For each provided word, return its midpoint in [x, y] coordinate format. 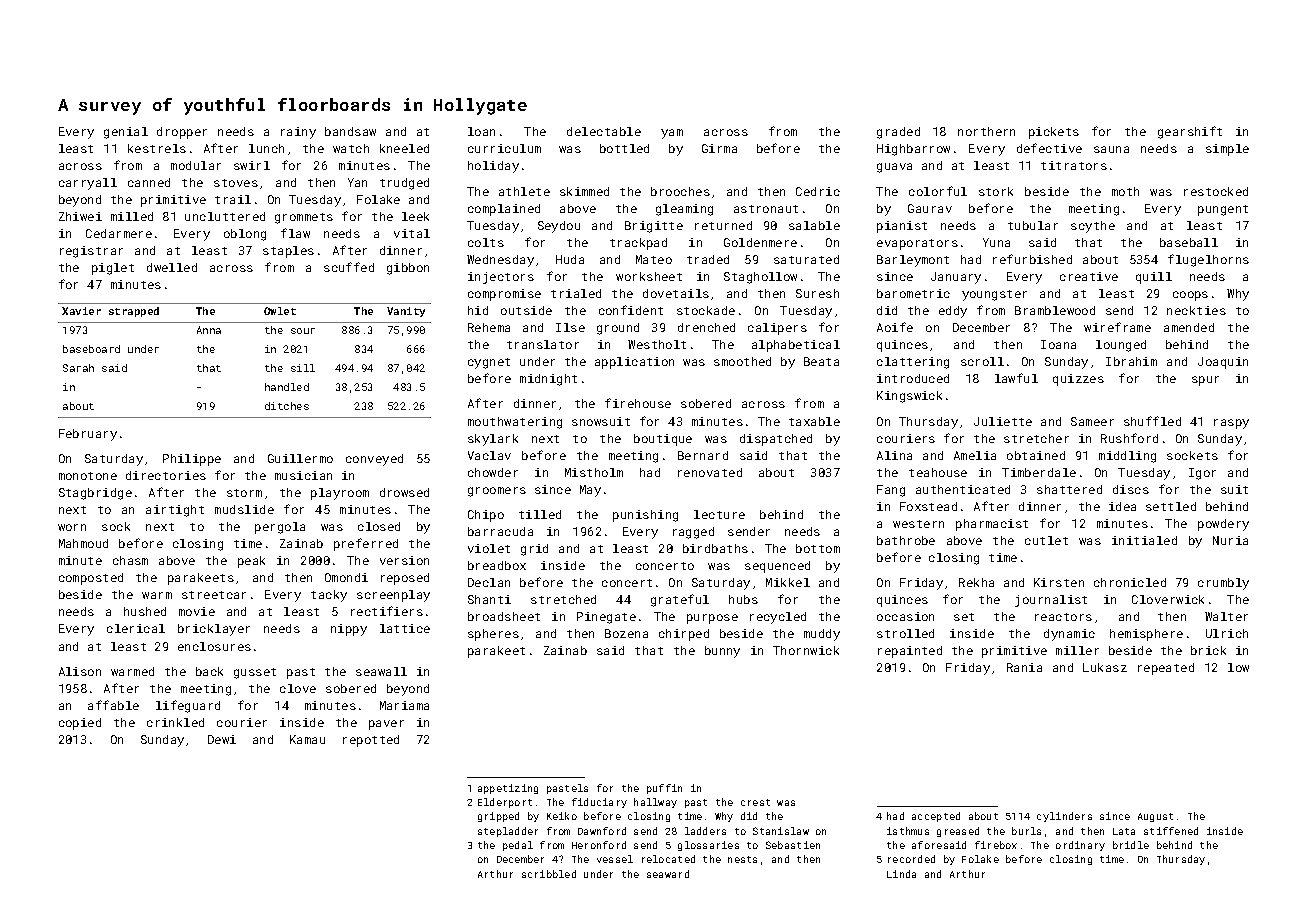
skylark [493, 440]
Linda [901, 874]
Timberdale [1039, 472]
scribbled [549, 874]
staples [288, 252]
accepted [936, 817]
